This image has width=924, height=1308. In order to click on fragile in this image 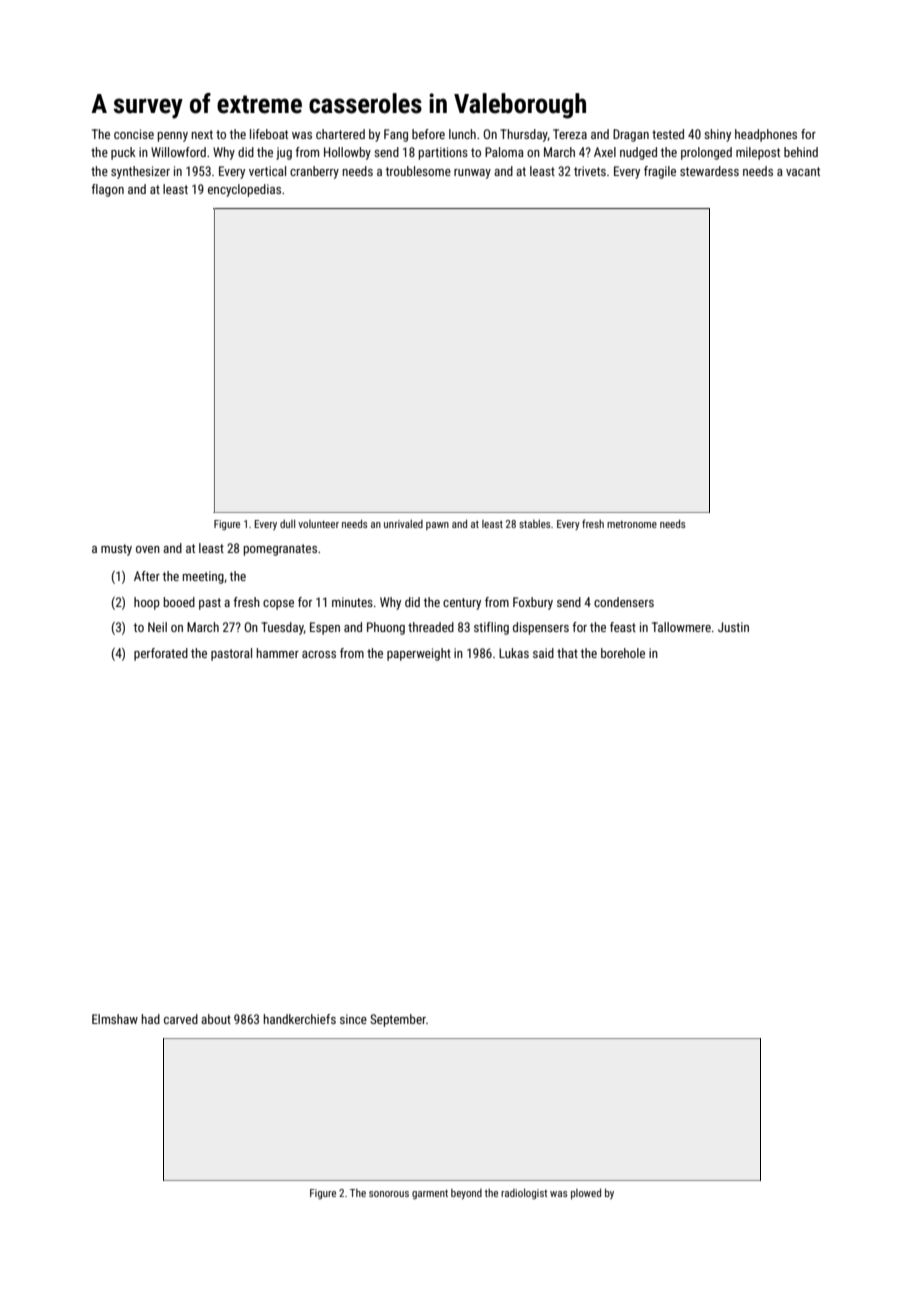, I will do `click(660, 172)`.
